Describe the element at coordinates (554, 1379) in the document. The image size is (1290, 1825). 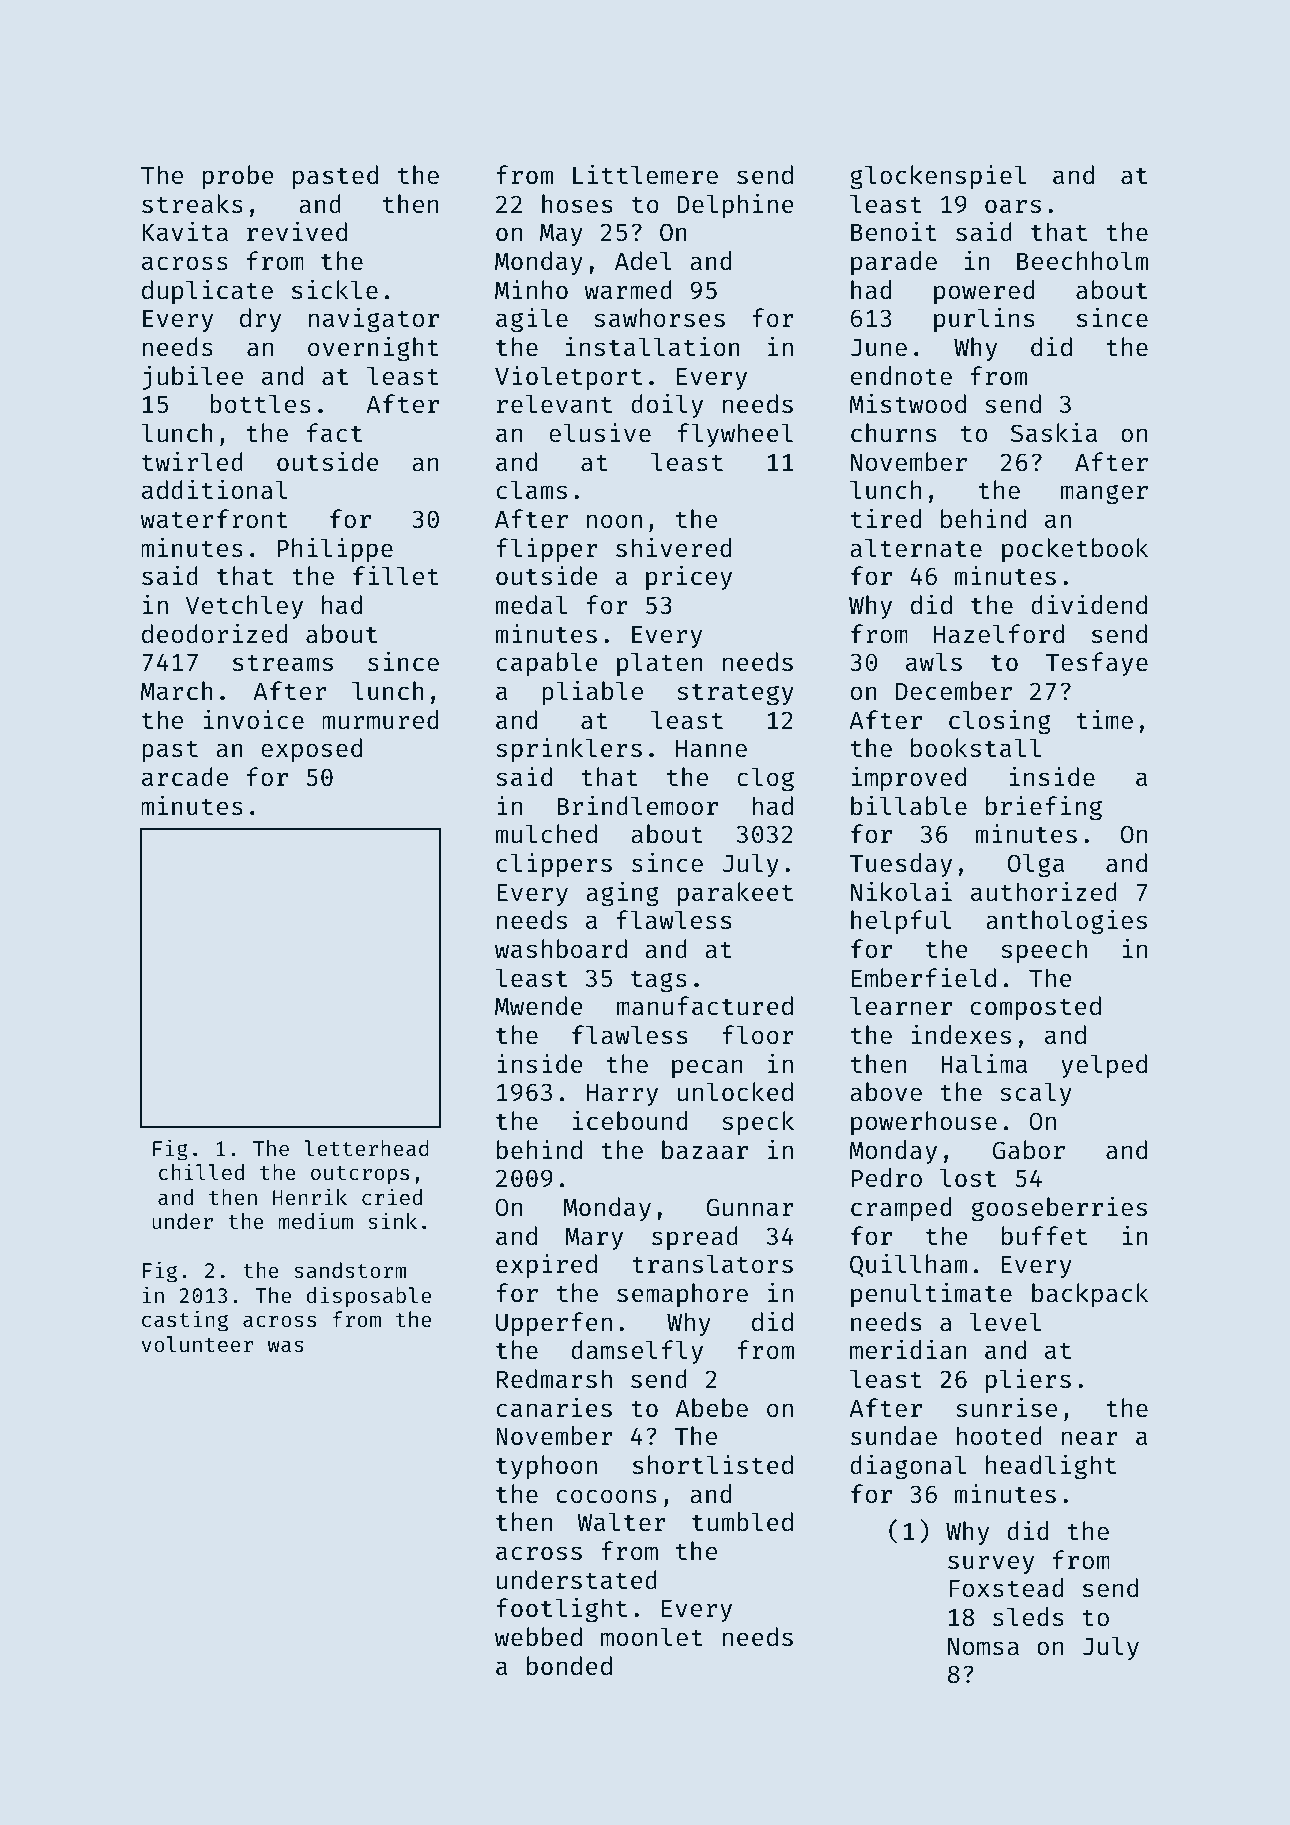
I see `Redmarsh` at that location.
